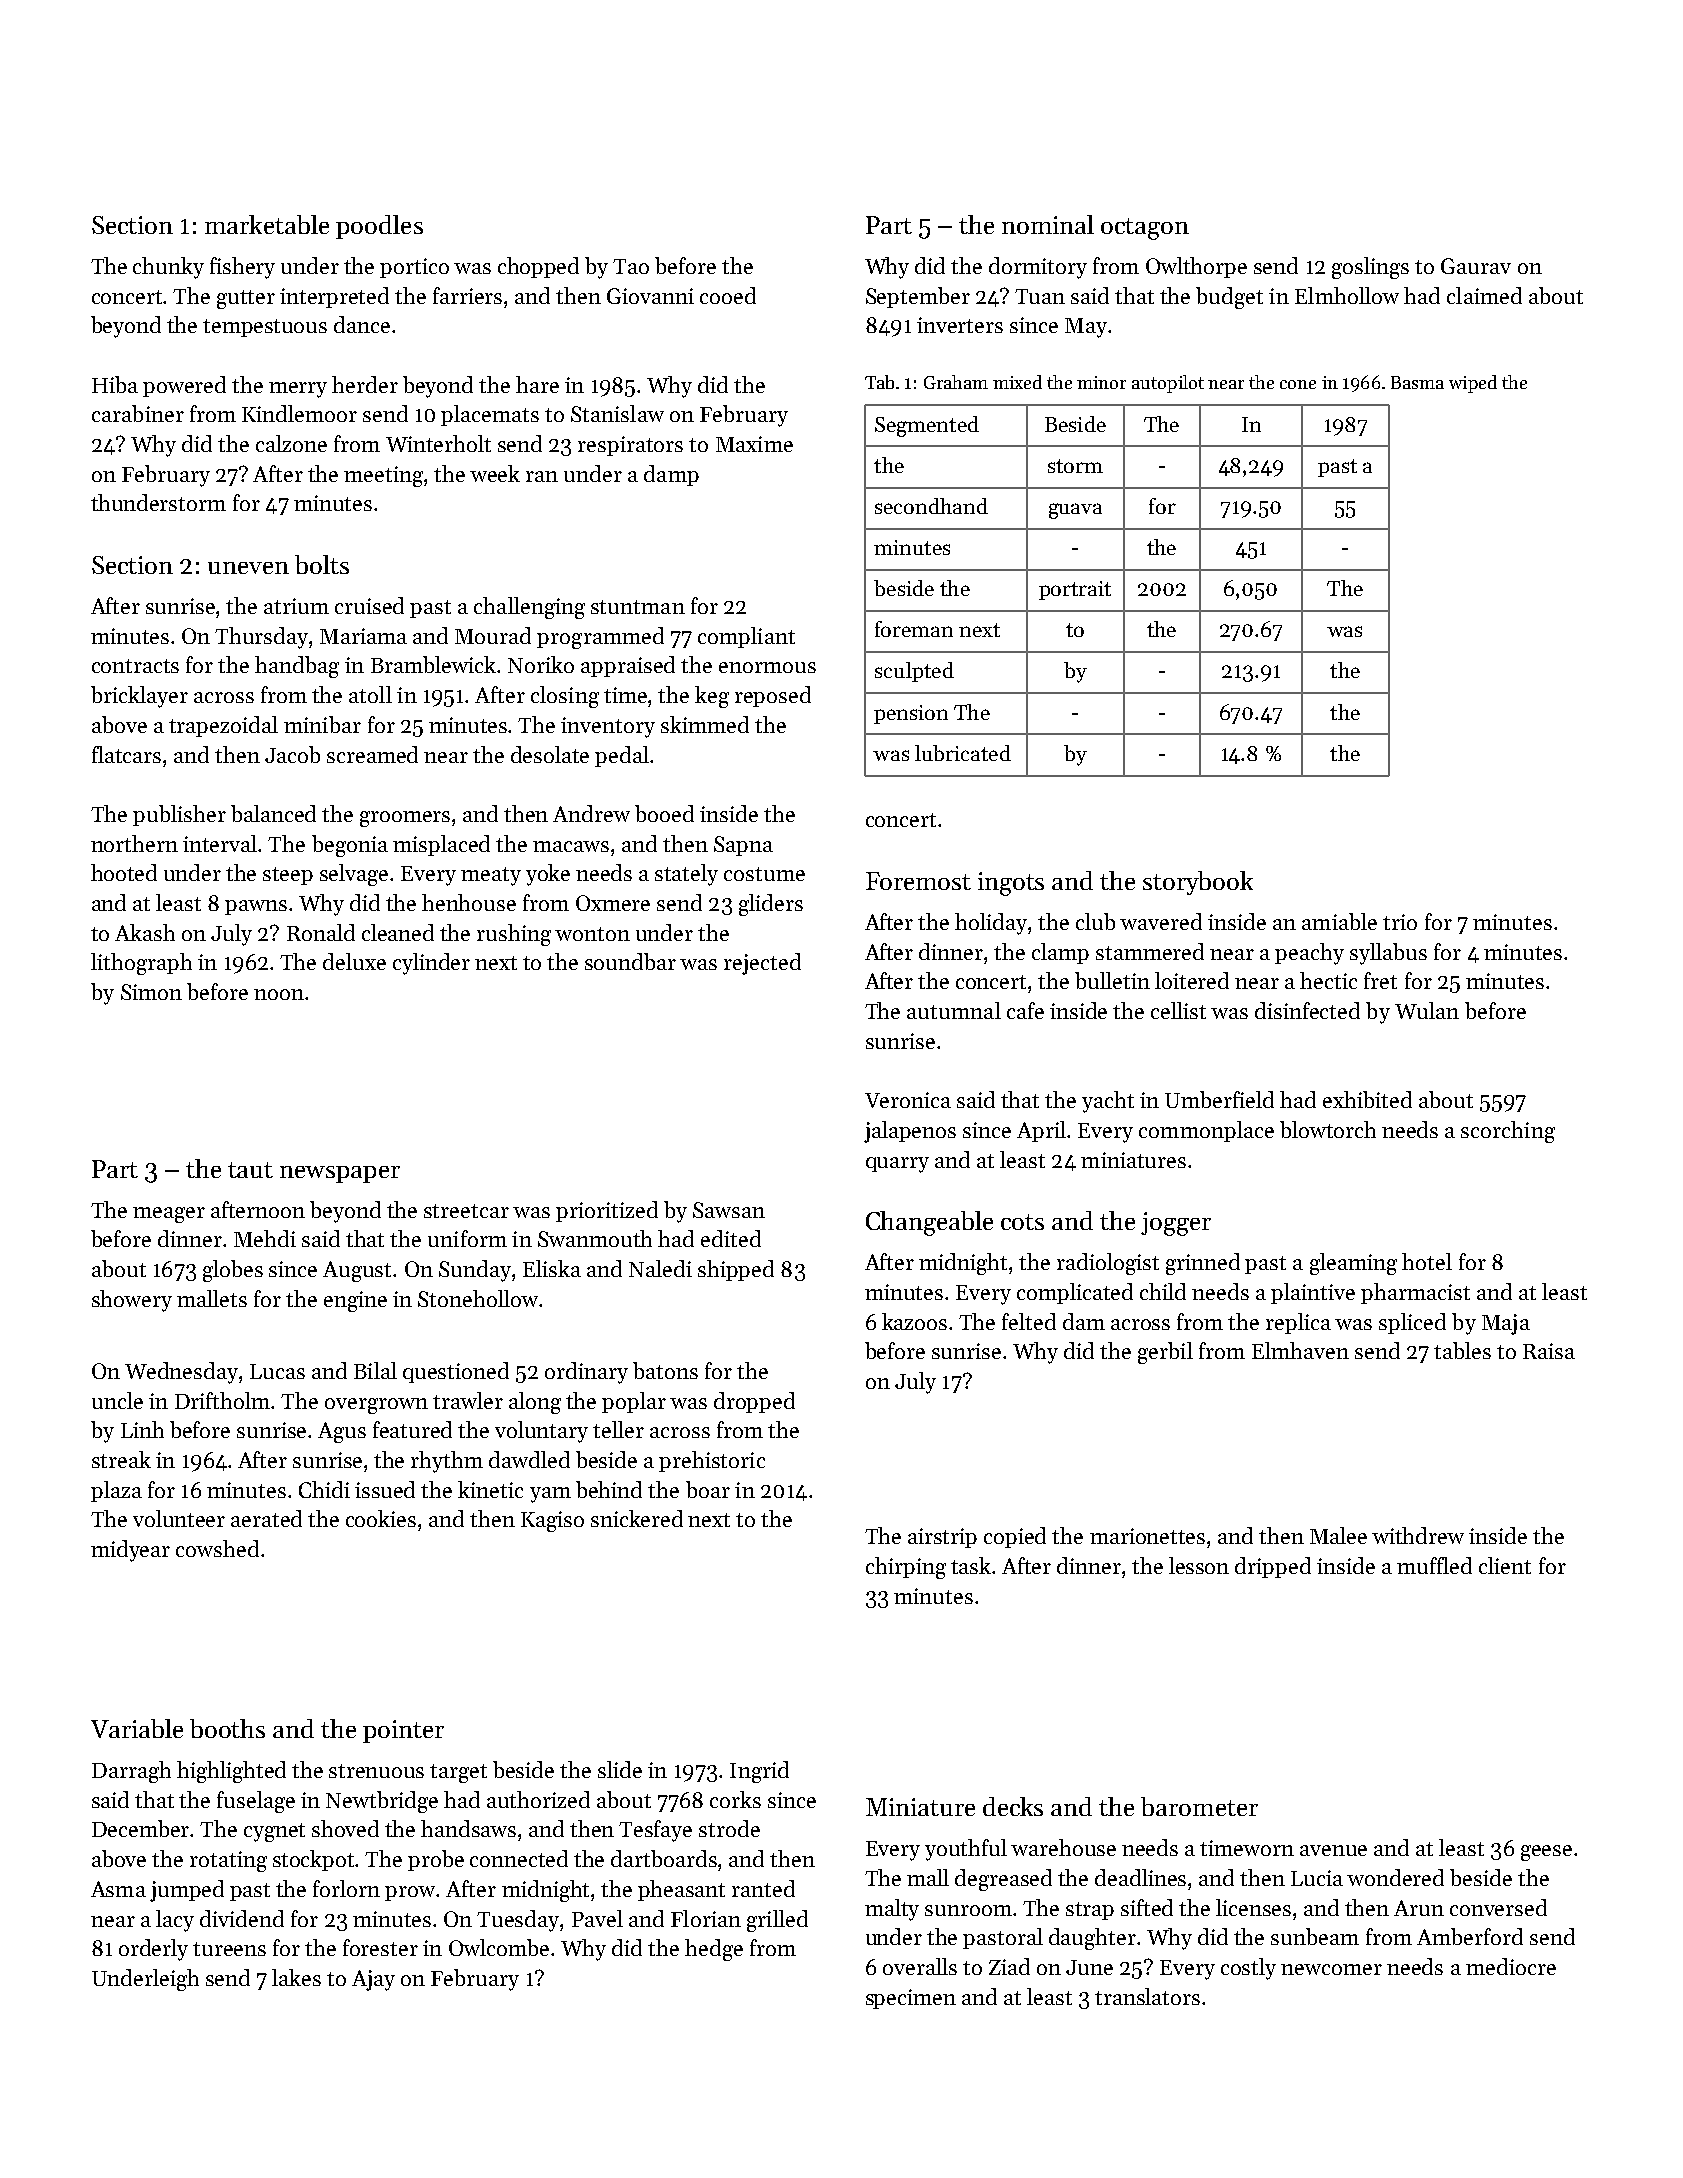 Image resolution: width=1683 pixels, height=2178 pixels. Describe the element at coordinates (267, 224) in the screenshot. I see `marketable` at that location.
